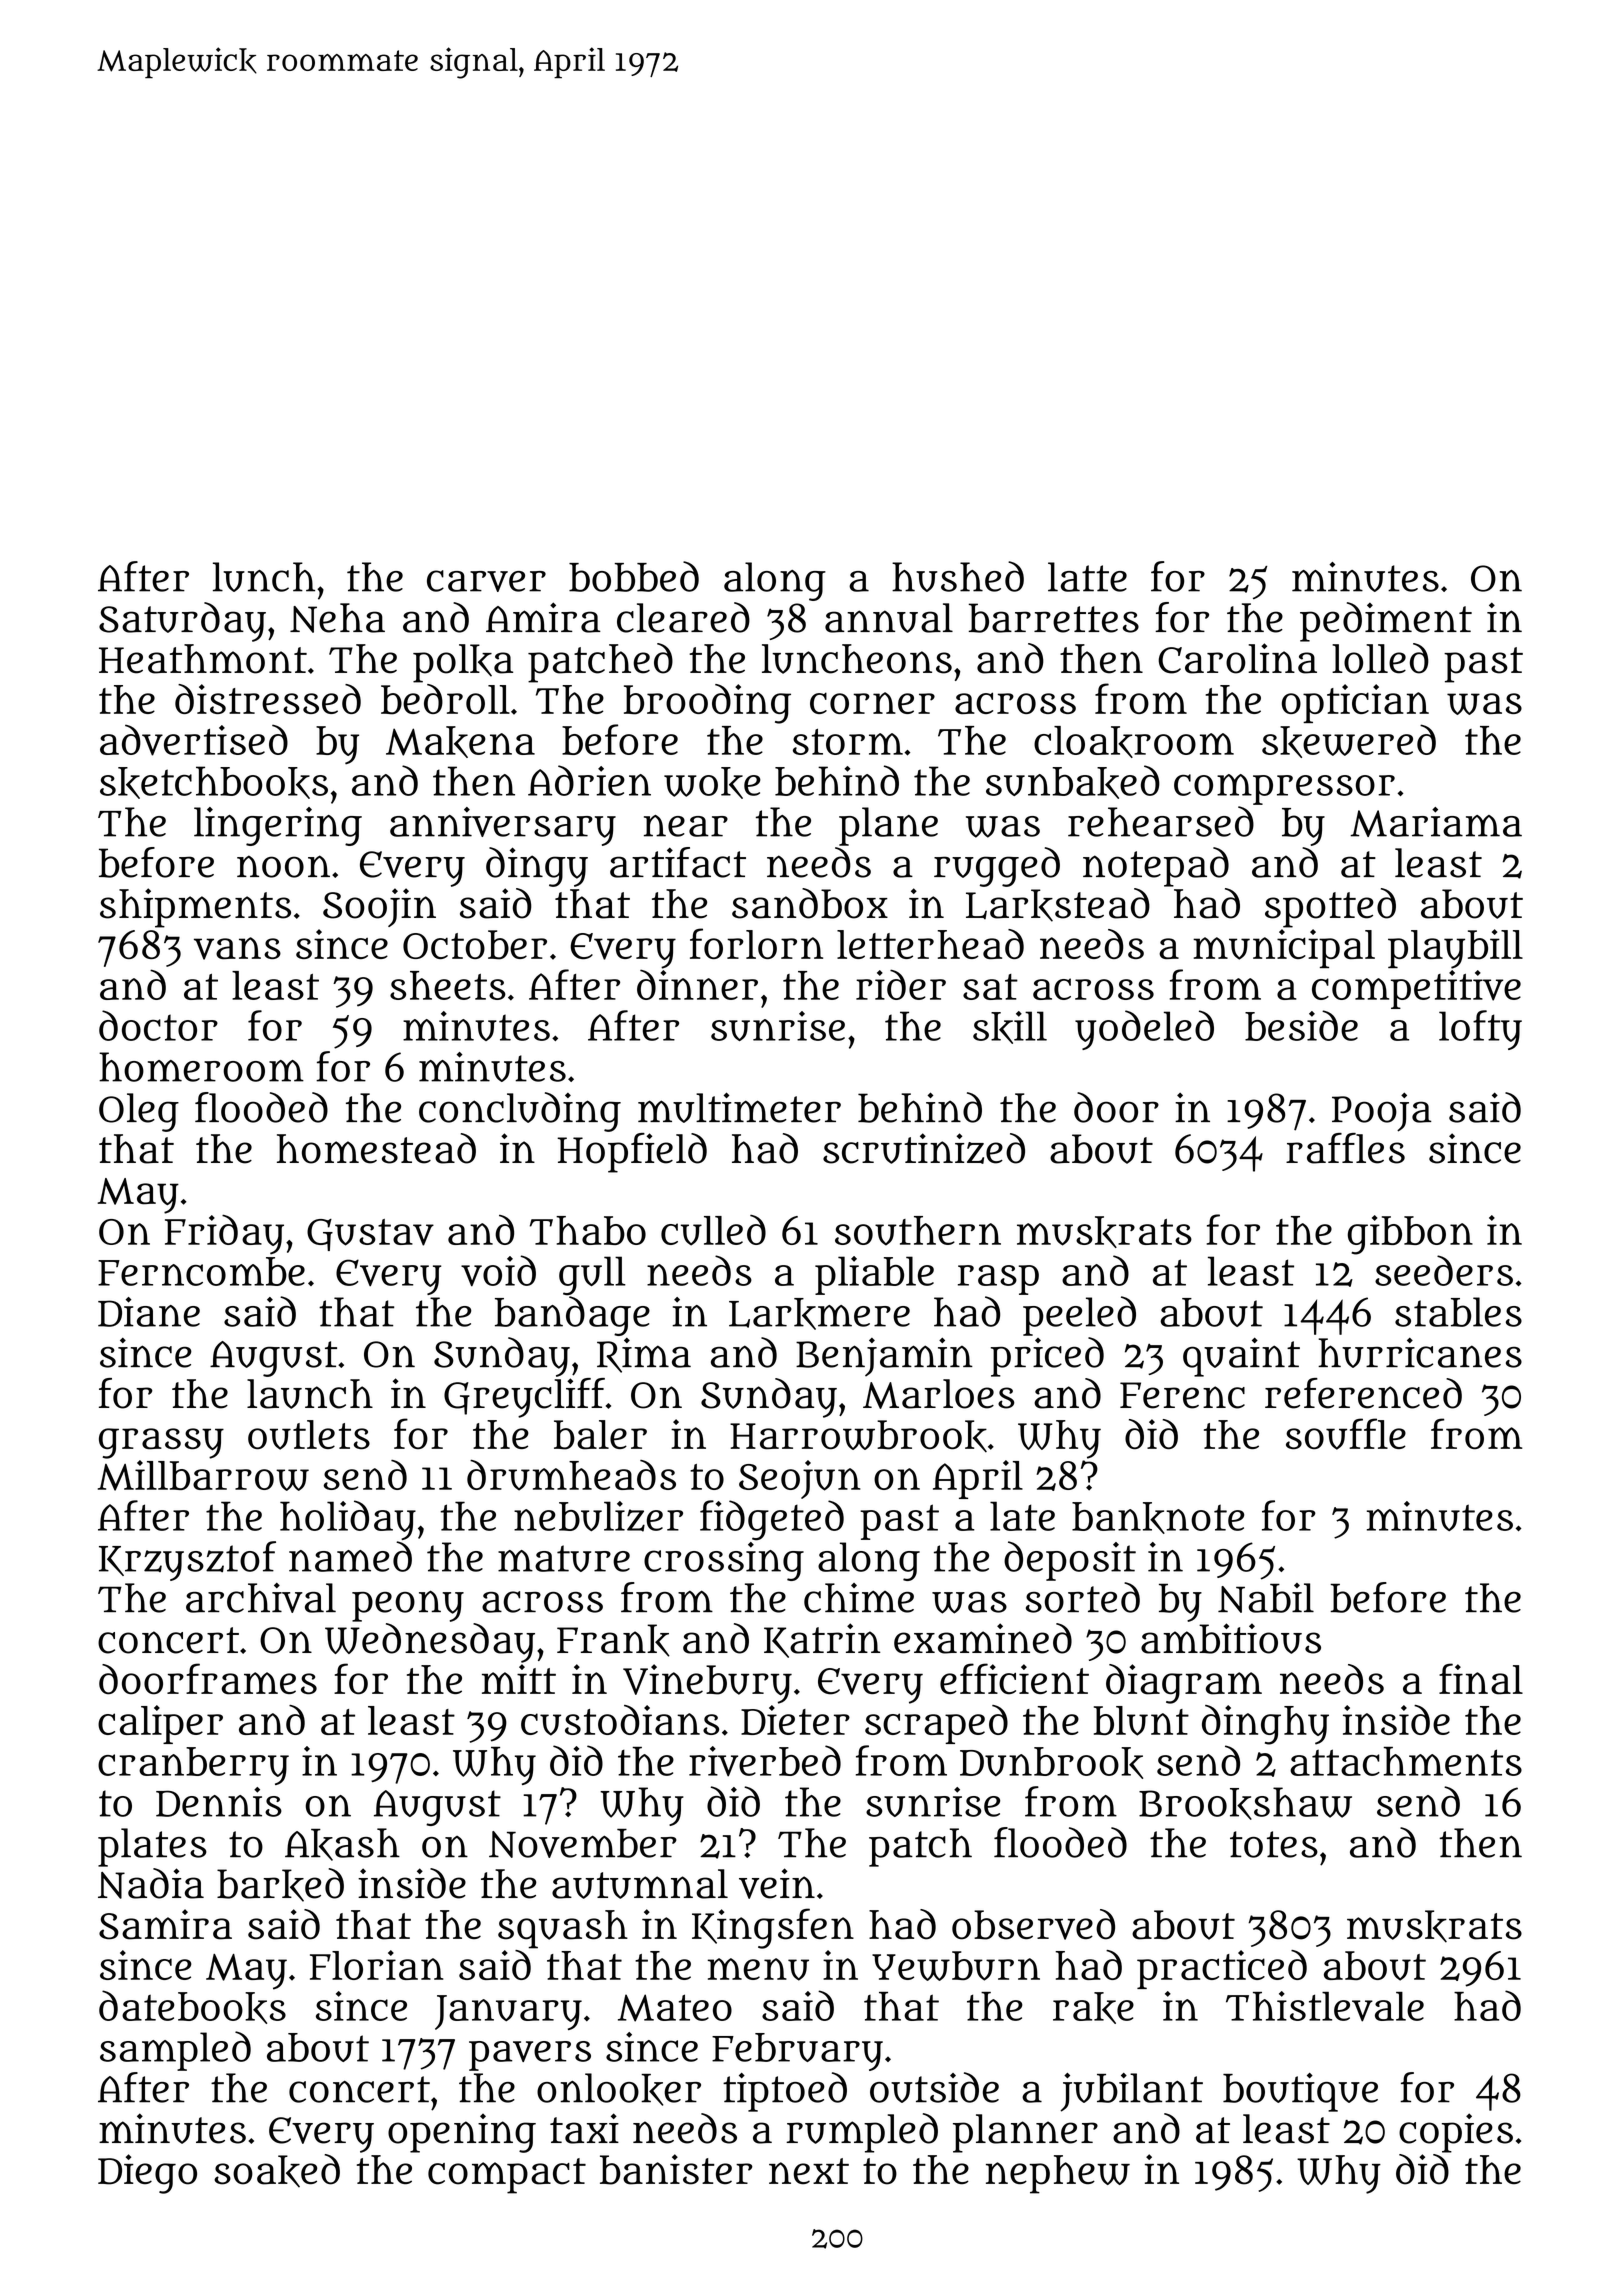  What do you see at coordinates (160, 1724) in the page?
I see `caliper` at bounding box center [160, 1724].
